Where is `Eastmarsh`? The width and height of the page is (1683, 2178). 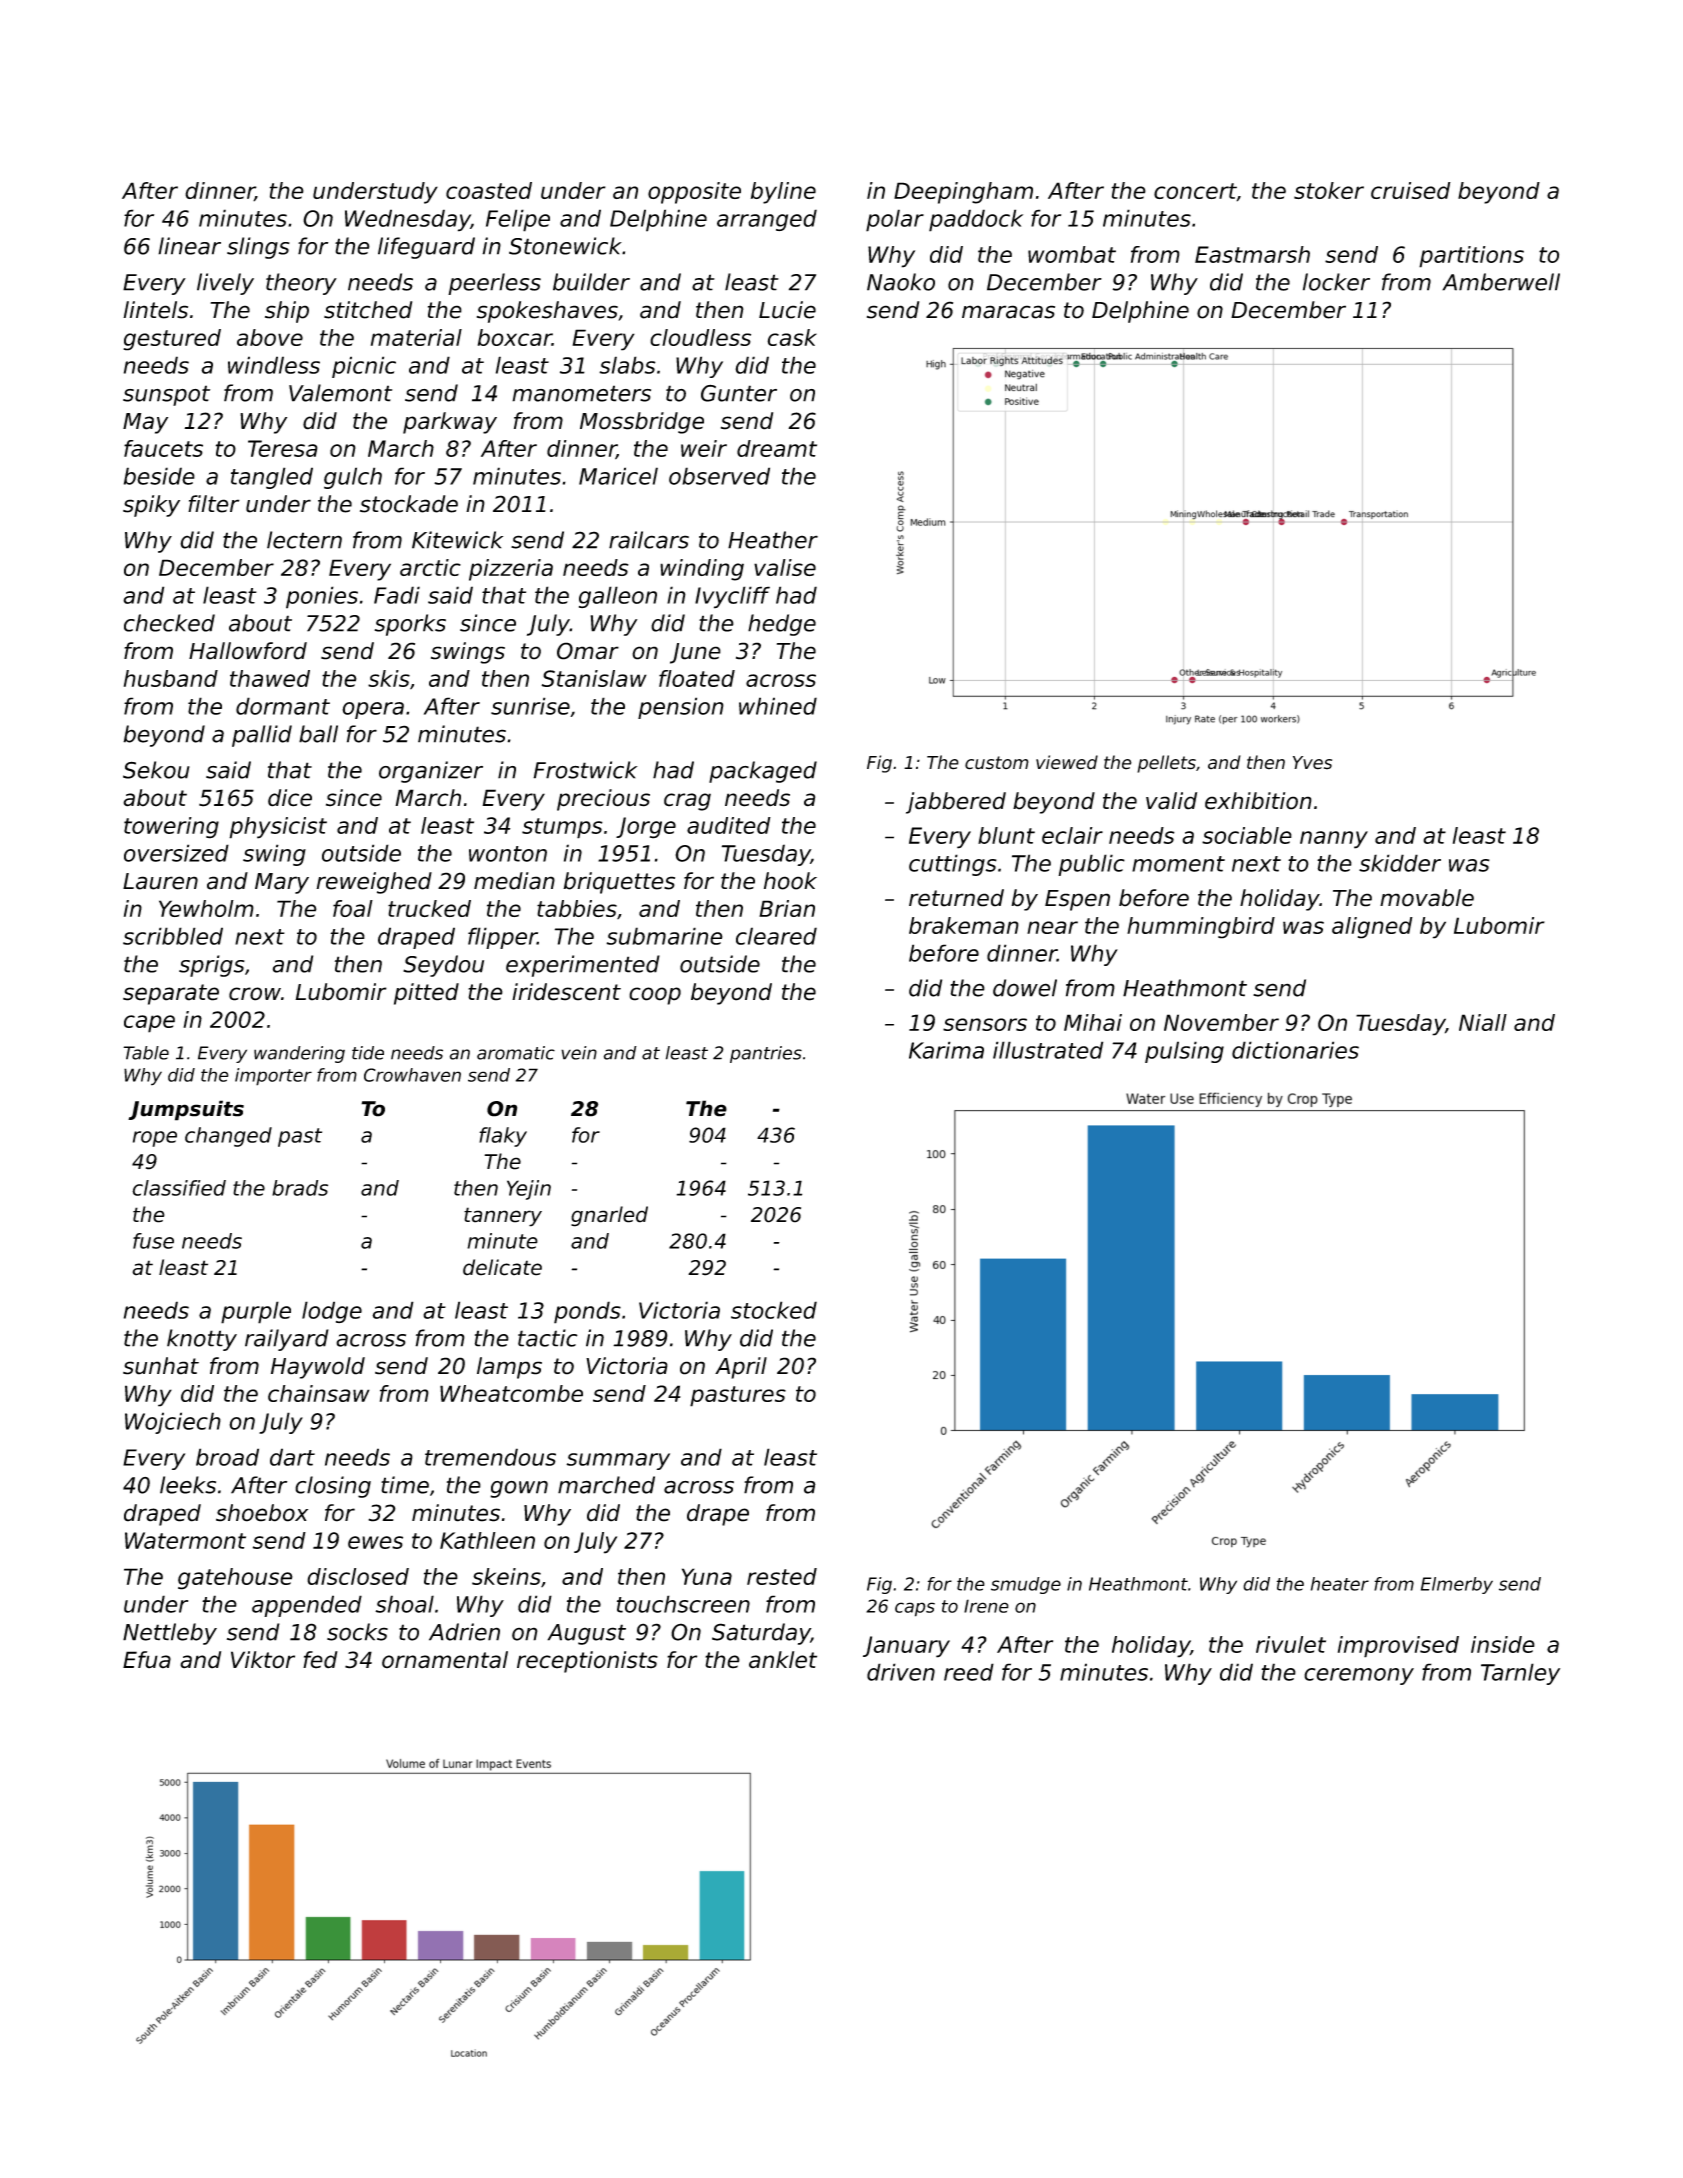 Eastmarsh is located at coordinates (1252, 254).
